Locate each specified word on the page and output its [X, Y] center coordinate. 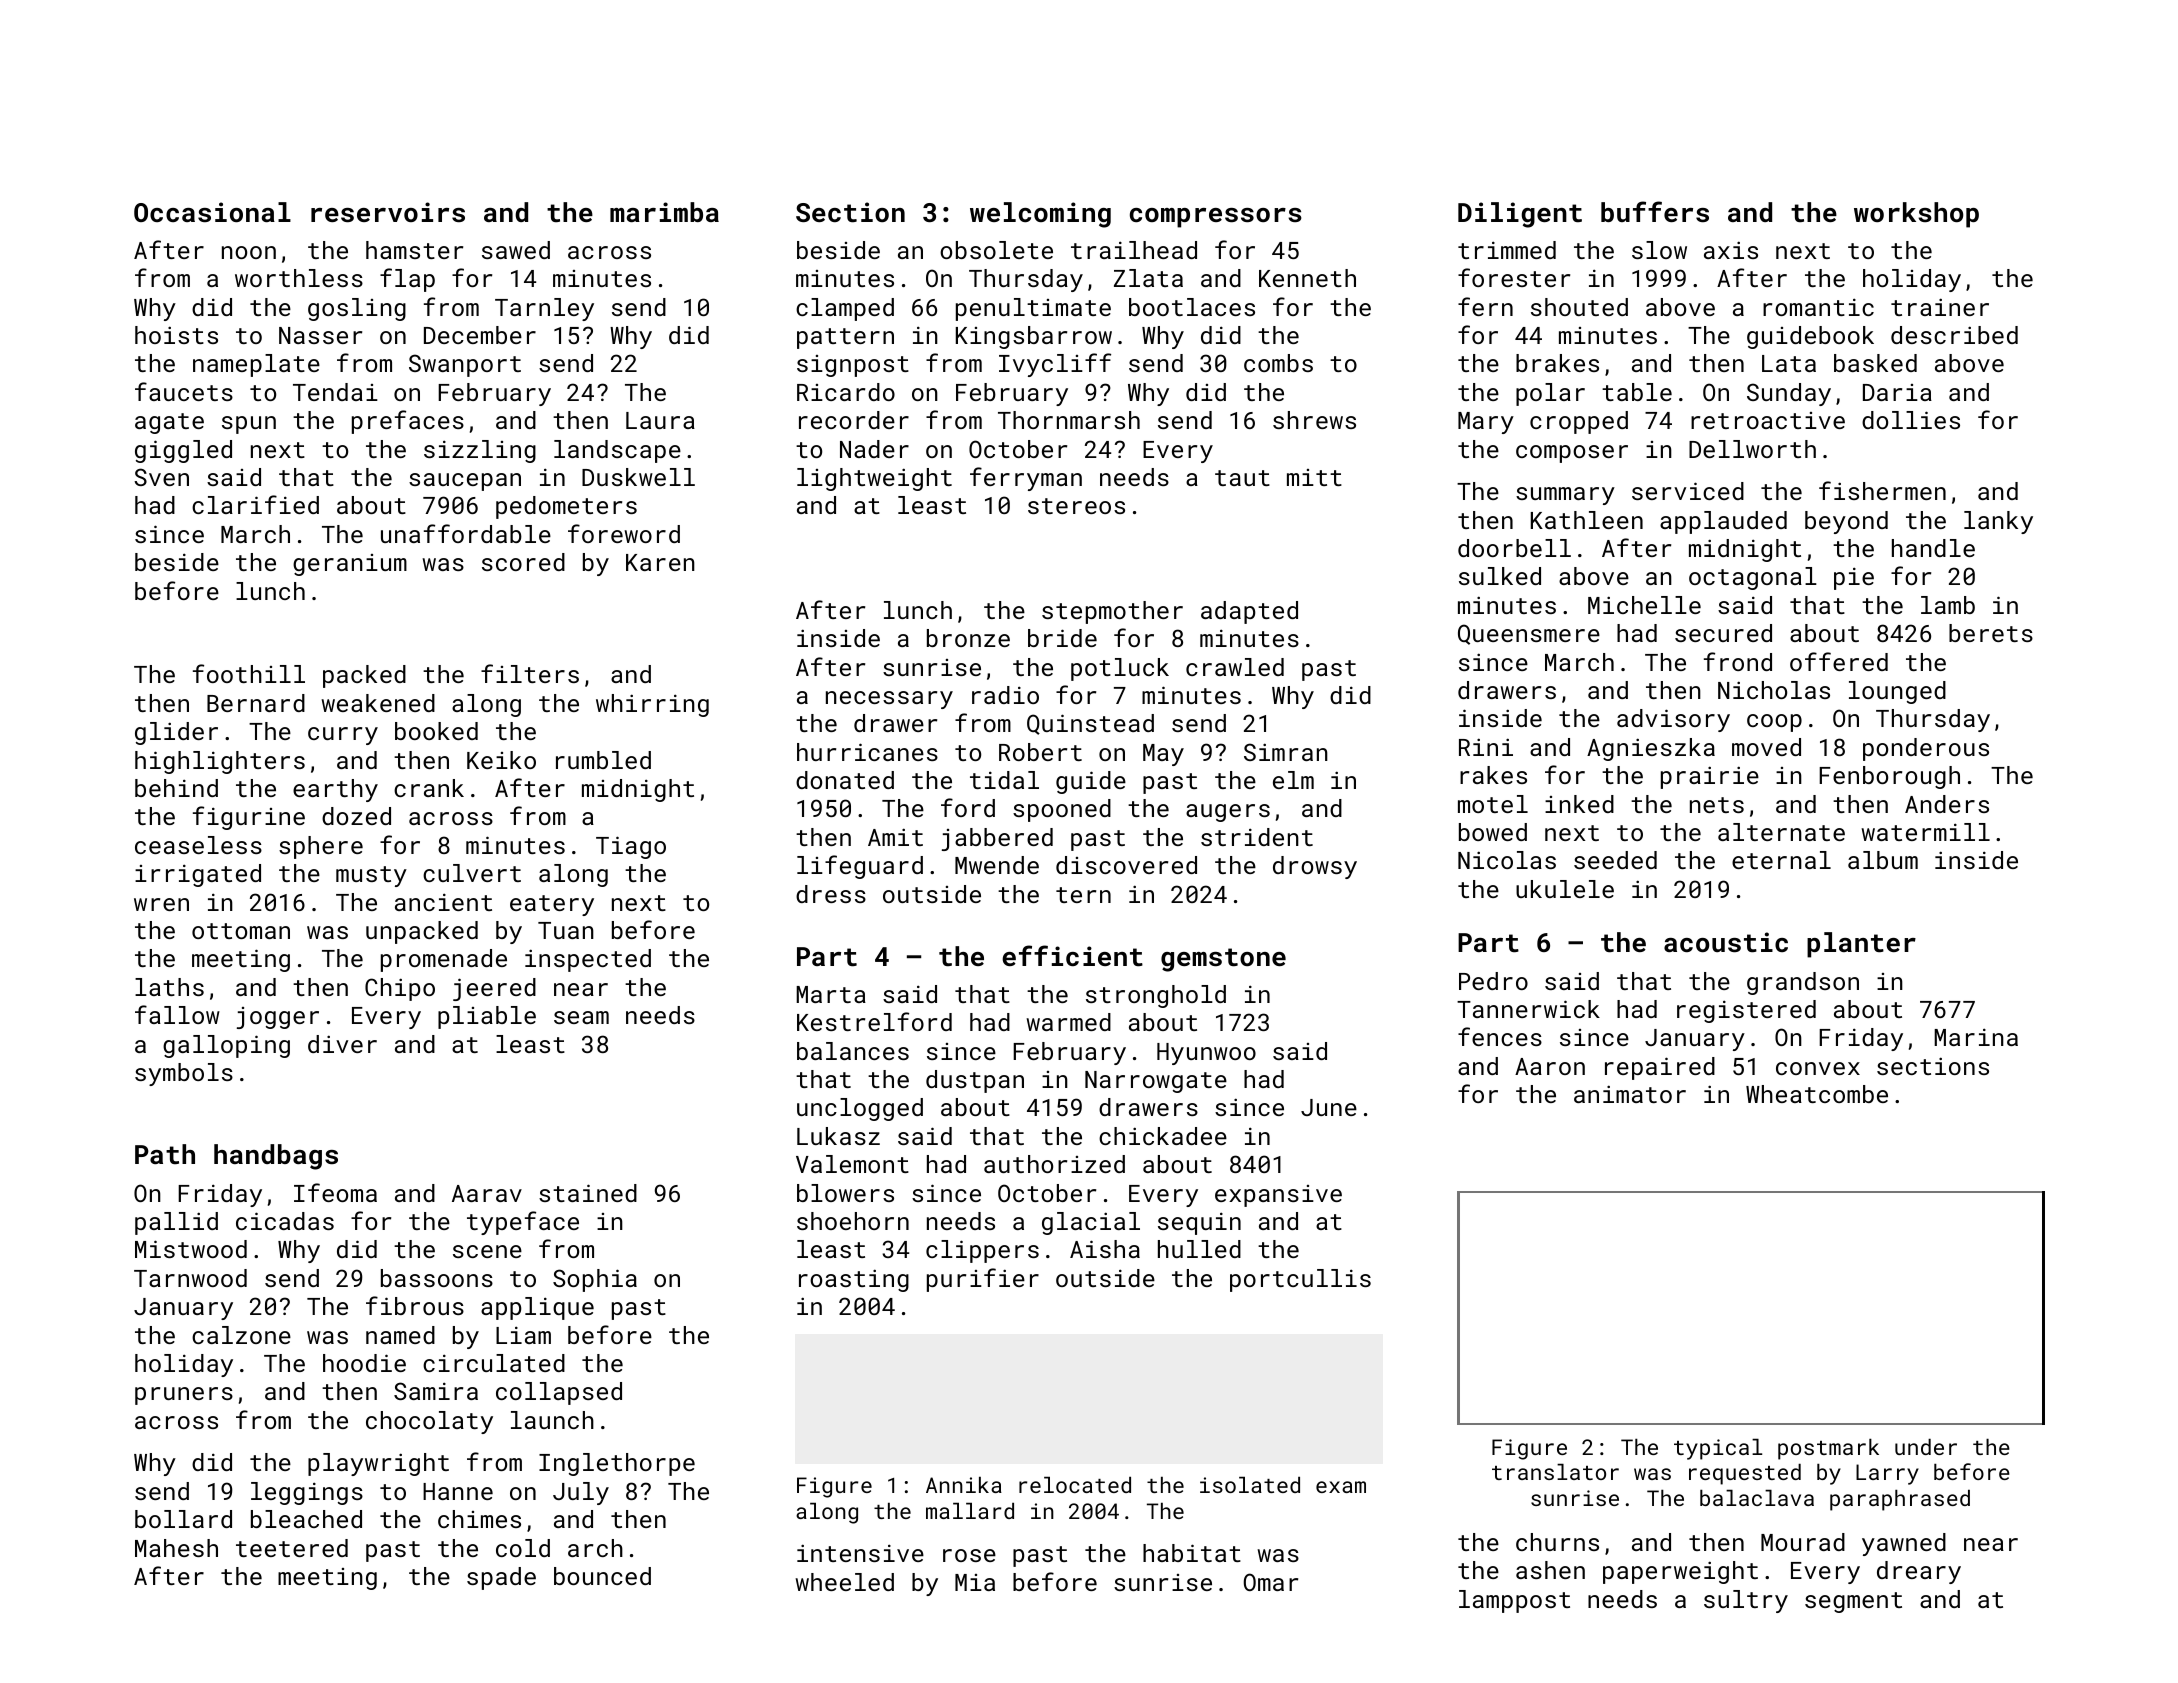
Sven [161, 477]
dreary [1919, 1572]
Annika [964, 1485]
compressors [1216, 218]
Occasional [212, 212]
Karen [660, 562]
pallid [176, 1223]
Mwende [997, 865]
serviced [1688, 491]
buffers [1655, 211]
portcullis [1300, 1280]
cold [523, 1548]
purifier [983, 1280]
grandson [1803, 983]
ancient [443, 902]
